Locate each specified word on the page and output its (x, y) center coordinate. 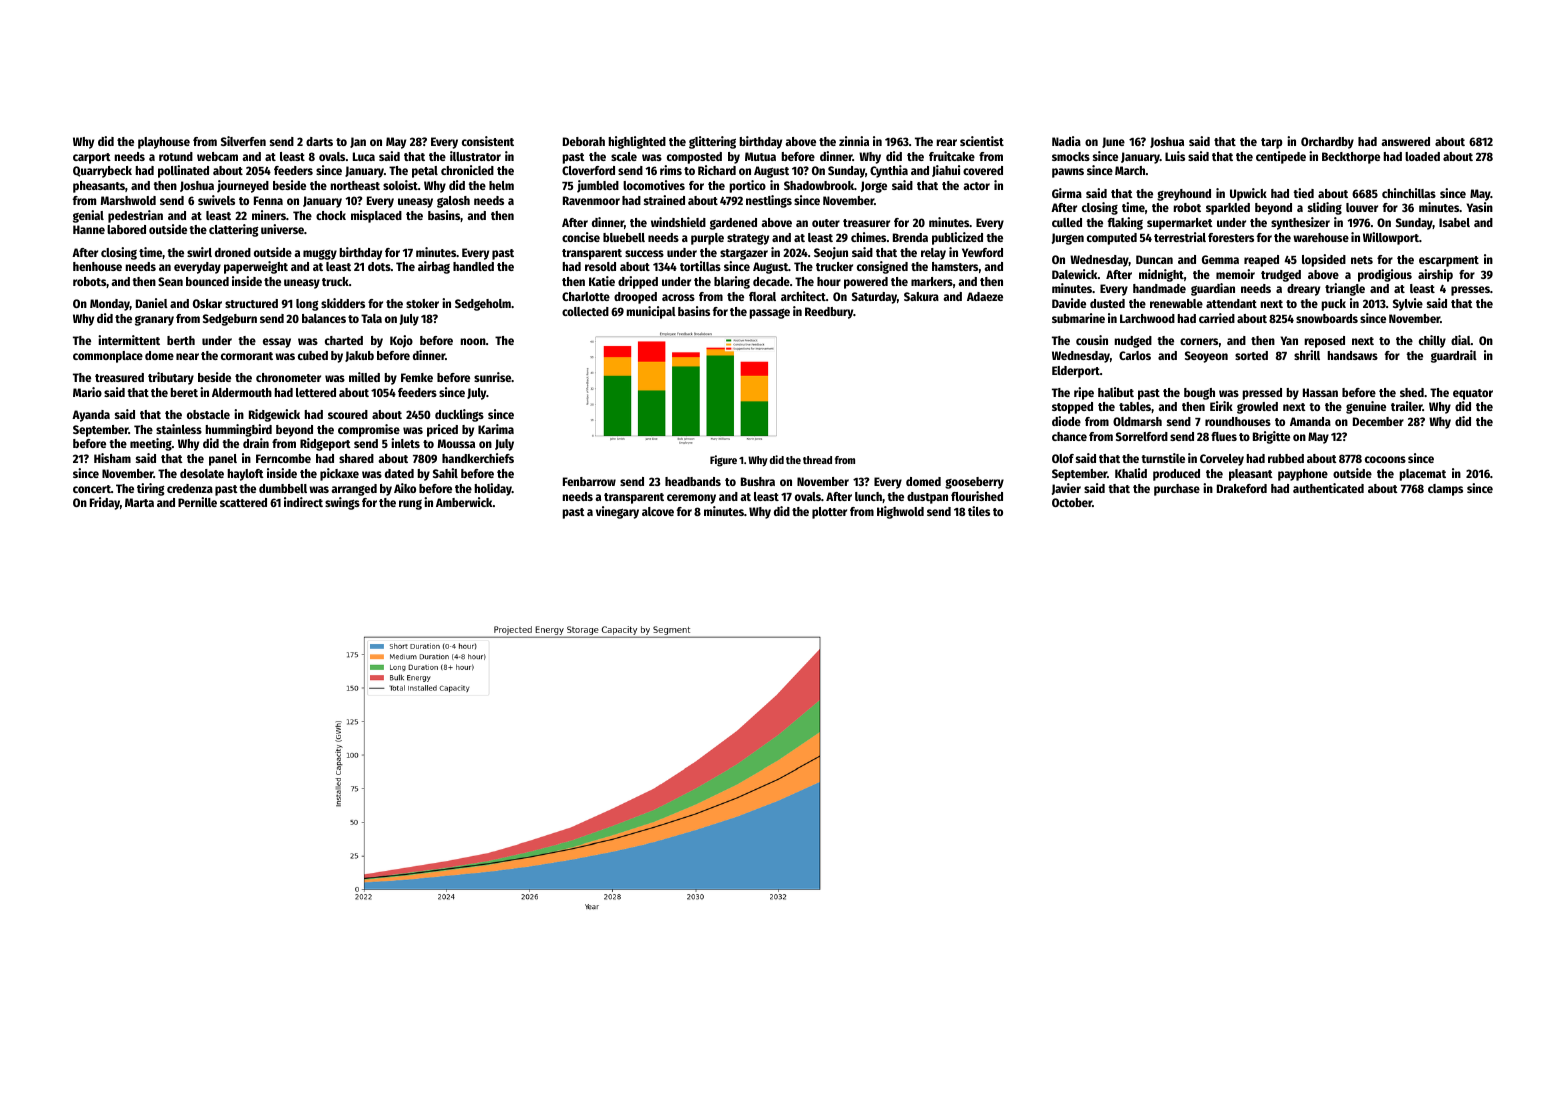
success (644, 253)
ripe (1084, 393)
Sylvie (1408, 304)
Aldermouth (242, 392)
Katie (602, 281)
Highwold (900, 512)
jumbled (598, 186)
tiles (979, 511)
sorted (1251, 355)
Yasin (1480, 207)
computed (1112, 239)
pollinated (183, 171)
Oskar (207, 303)
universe (282, 229)
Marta (139, 502)
